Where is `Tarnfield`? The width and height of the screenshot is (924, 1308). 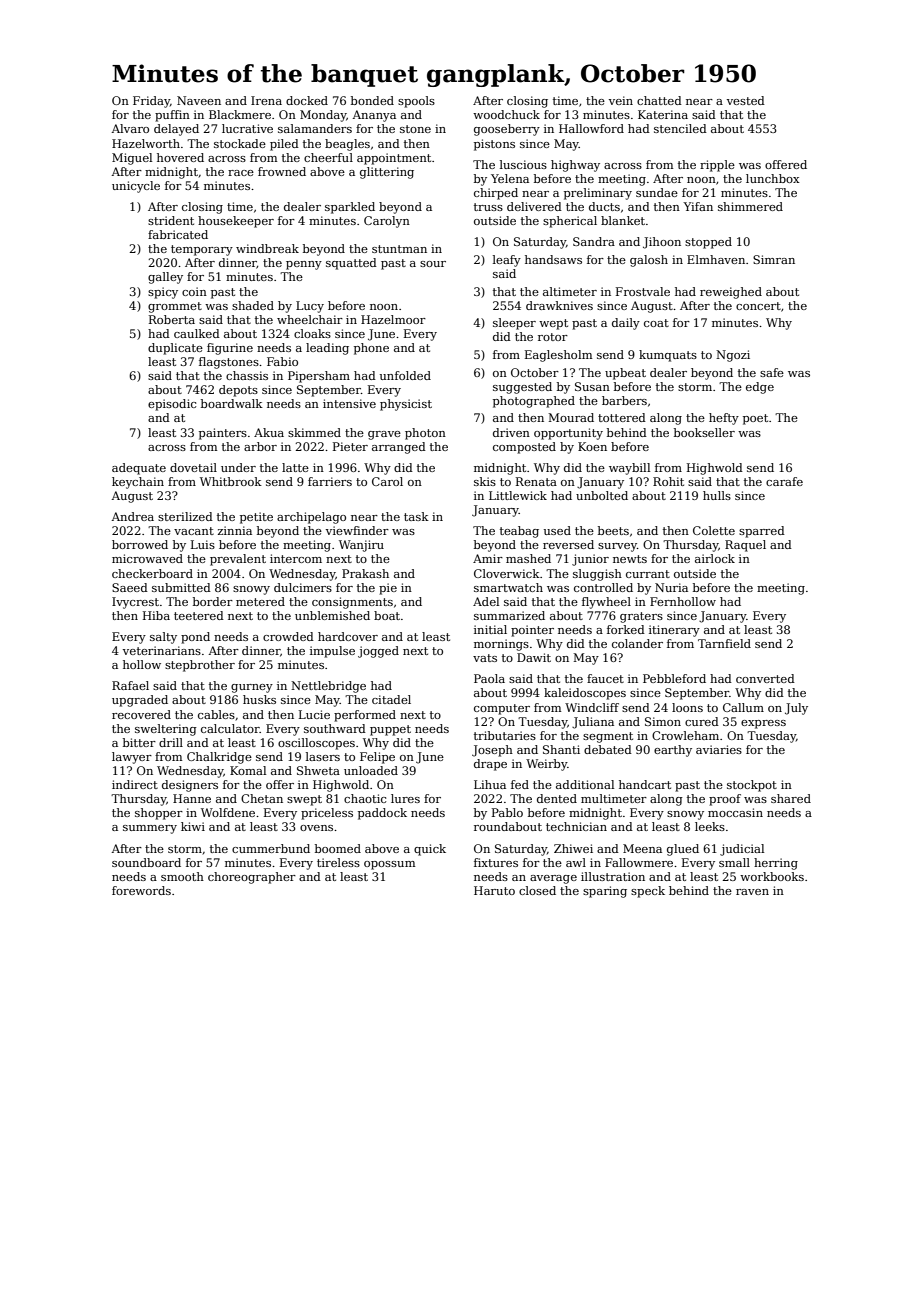 Tarnfield is located at coordinates (724, 643).
